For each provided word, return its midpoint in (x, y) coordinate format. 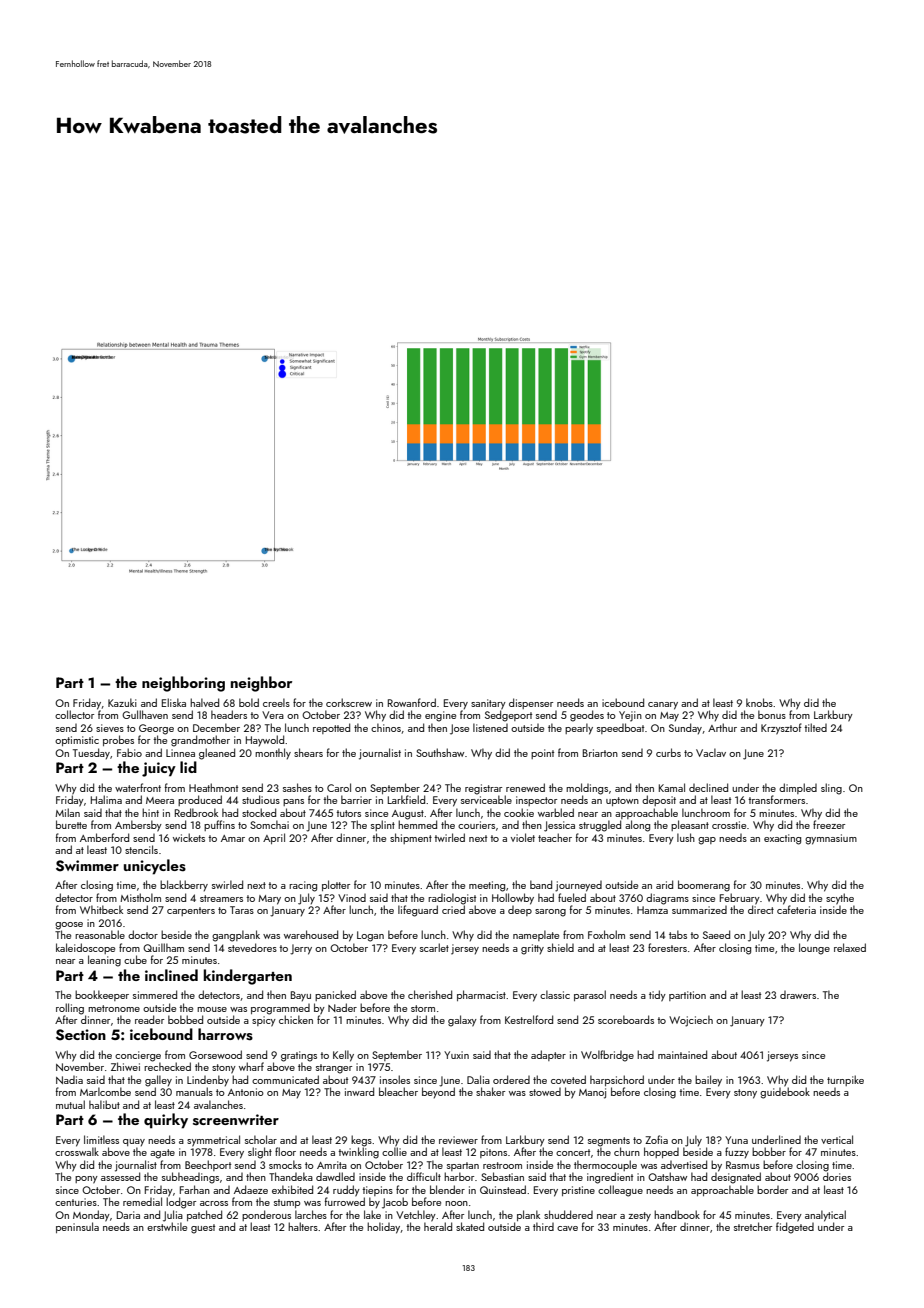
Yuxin (456, 1055)
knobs (759, 702)
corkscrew (349, 702)
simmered (155, 994)
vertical (837, 1139)
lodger (181, 1203)
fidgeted (795, 1228)
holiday (383, 1228)
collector (74, 714)
